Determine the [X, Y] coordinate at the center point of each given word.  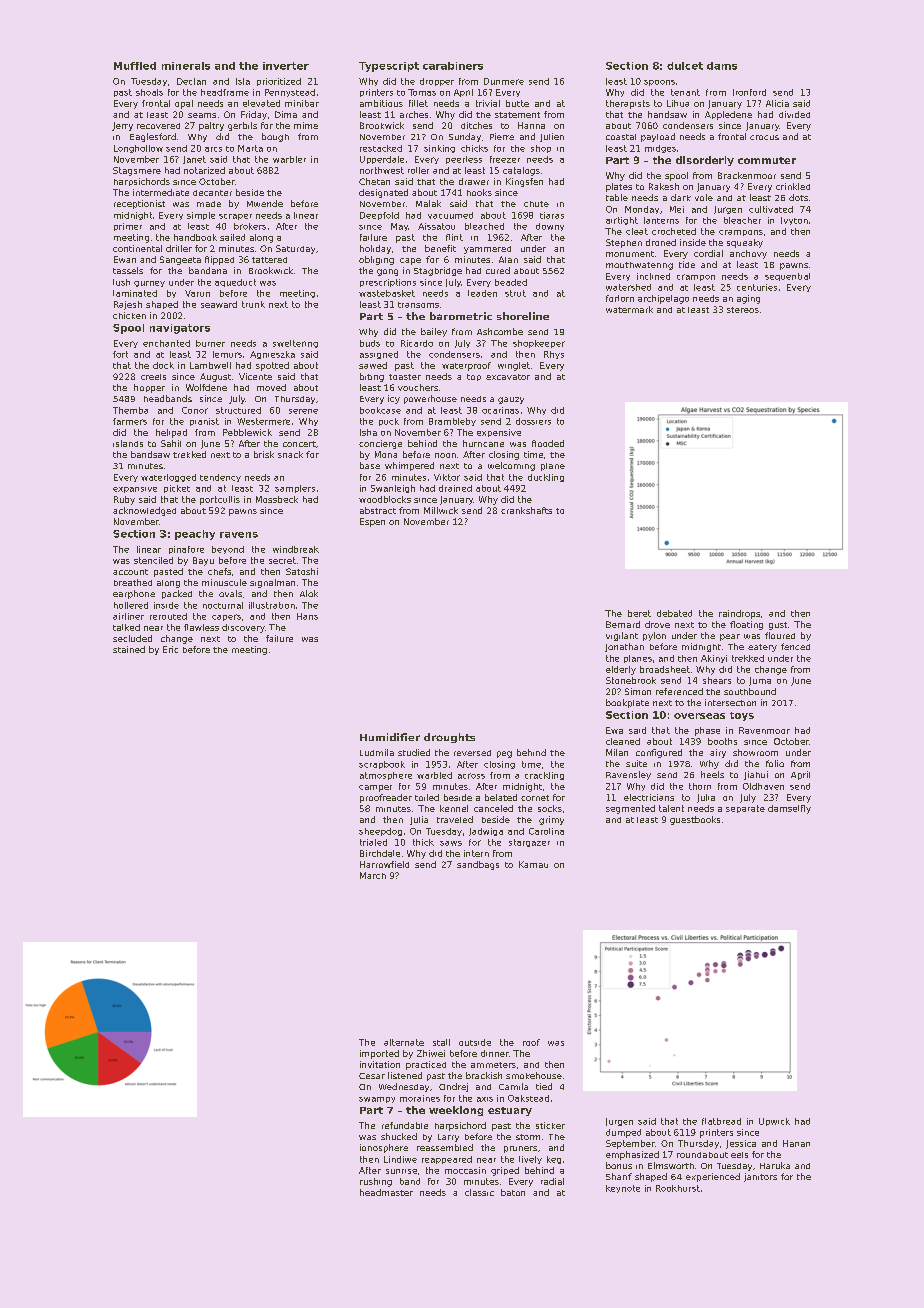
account [130, 572]
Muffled [135, 66]
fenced [795, 646]
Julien [552, 137]
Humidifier [390, 737]
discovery [243, 628]
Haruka [775, 1165]
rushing [376, 1182]
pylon [654, 636]
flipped [219, 260]
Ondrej [453, 1087]
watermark [629, 309]
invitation [380, 1064]
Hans [307, 616]
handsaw [667, 114]
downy [550, 227]
